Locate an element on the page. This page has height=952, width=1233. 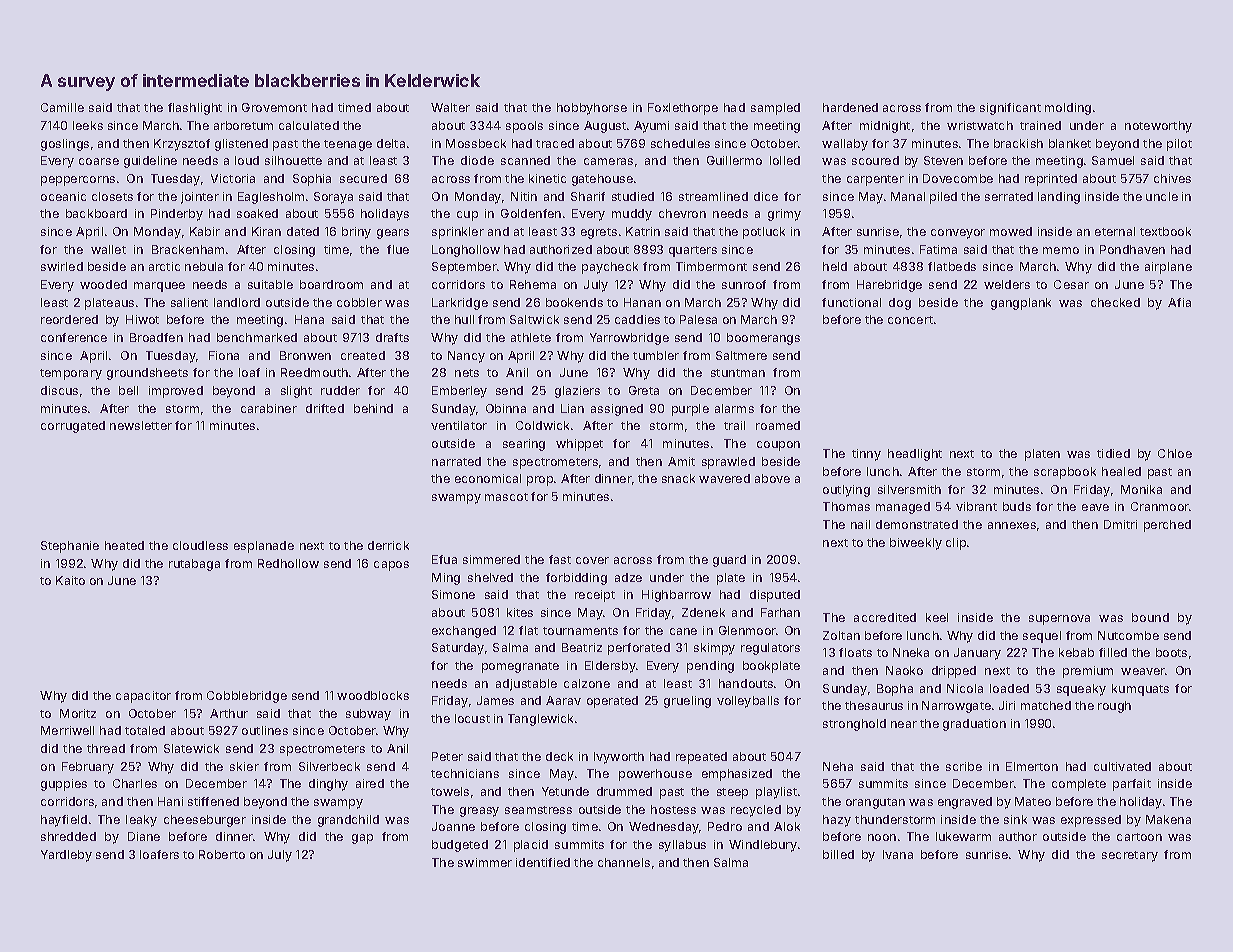
Mossbeck is located at coordinates (476, 143).
